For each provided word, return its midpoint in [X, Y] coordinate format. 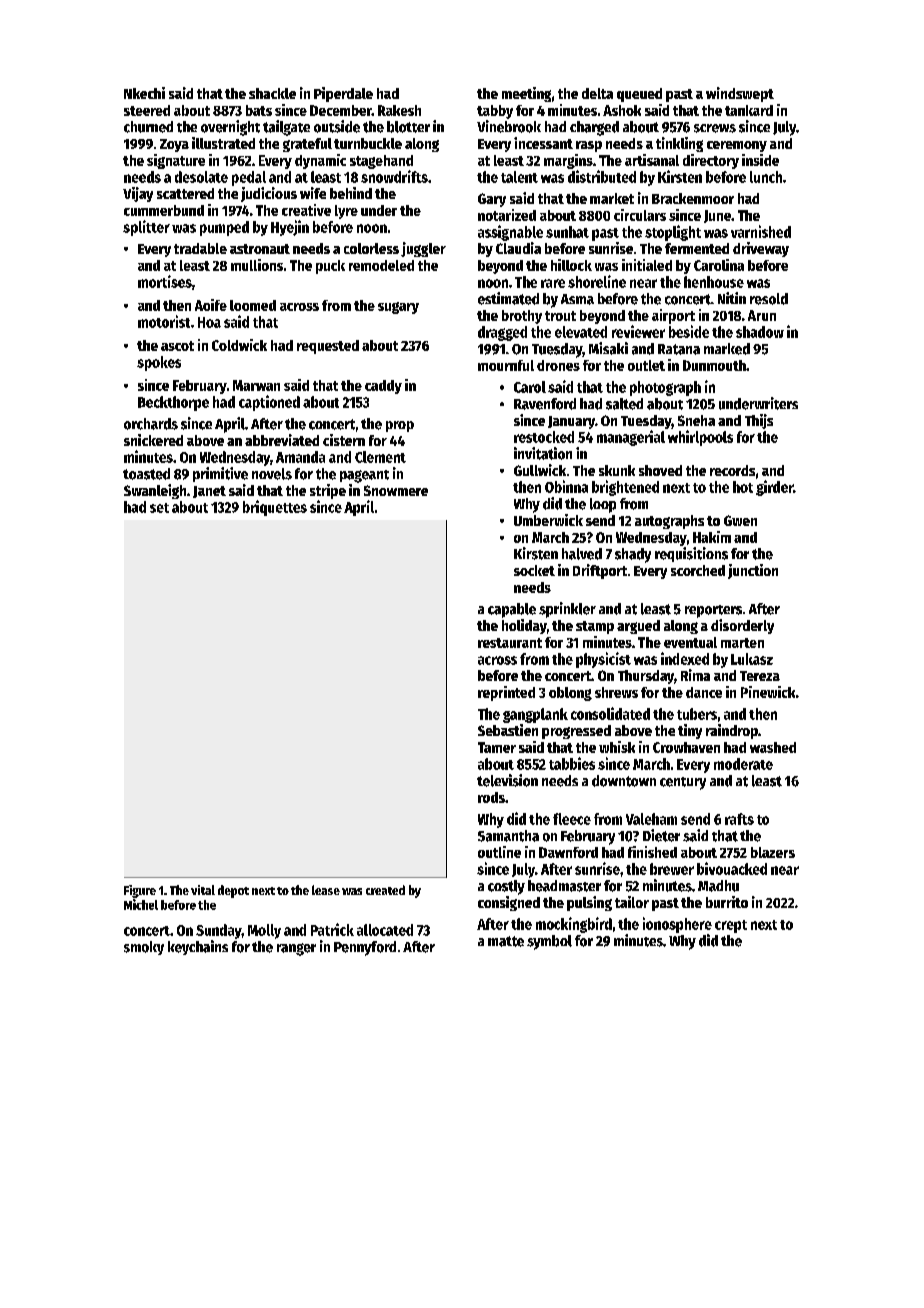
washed [773, 747]
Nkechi [144, 93]
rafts [739, 819]
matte [506, 941]
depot [233, 891]
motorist [164, 321]
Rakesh [399, 110]
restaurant [510, 643]
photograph [665, 388]
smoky [144, 948]
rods [491, 797]
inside [760, 160]
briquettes [275, 508]
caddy [383, 387]
